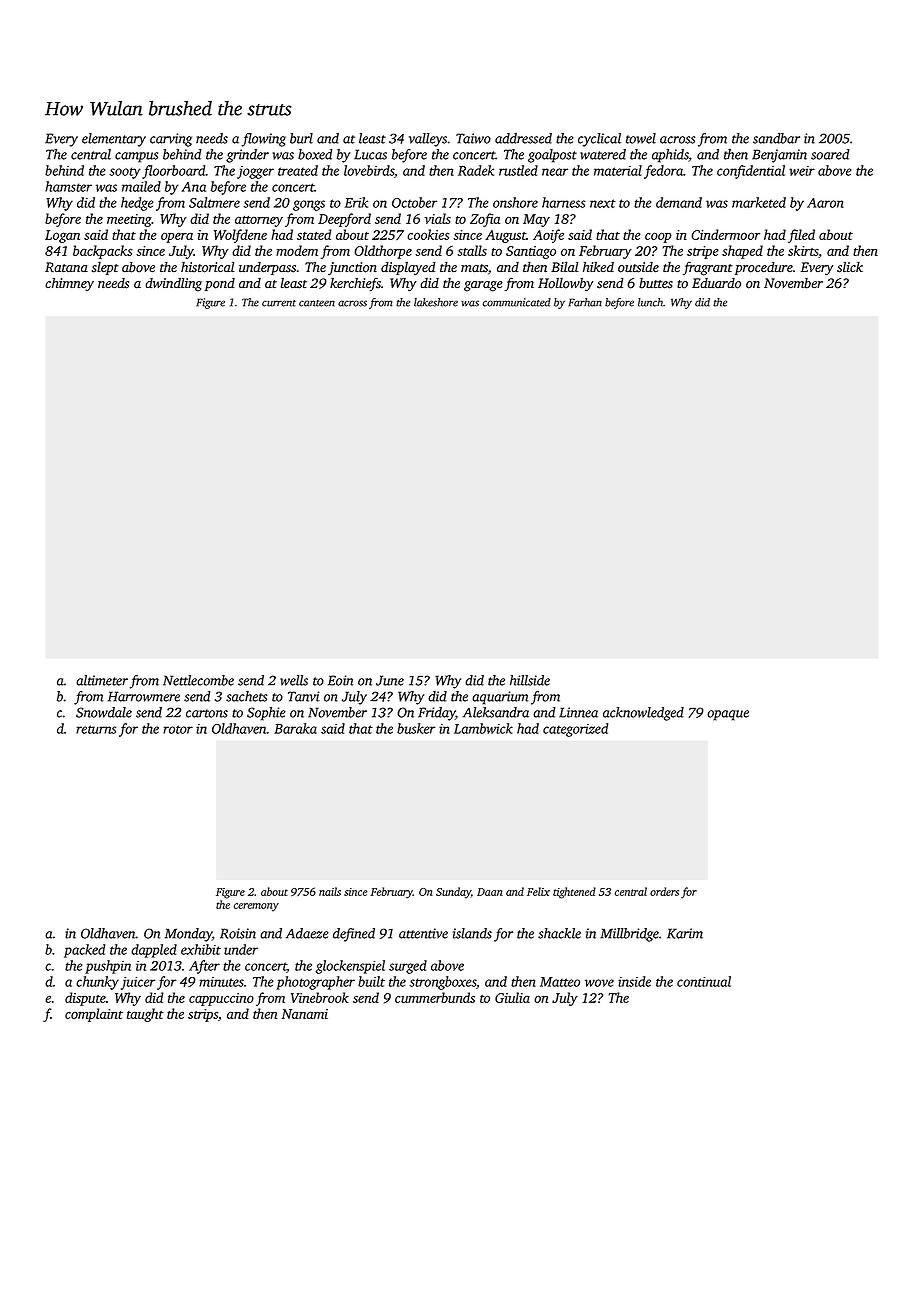  I want to click on canteen, so click(317, 303).
